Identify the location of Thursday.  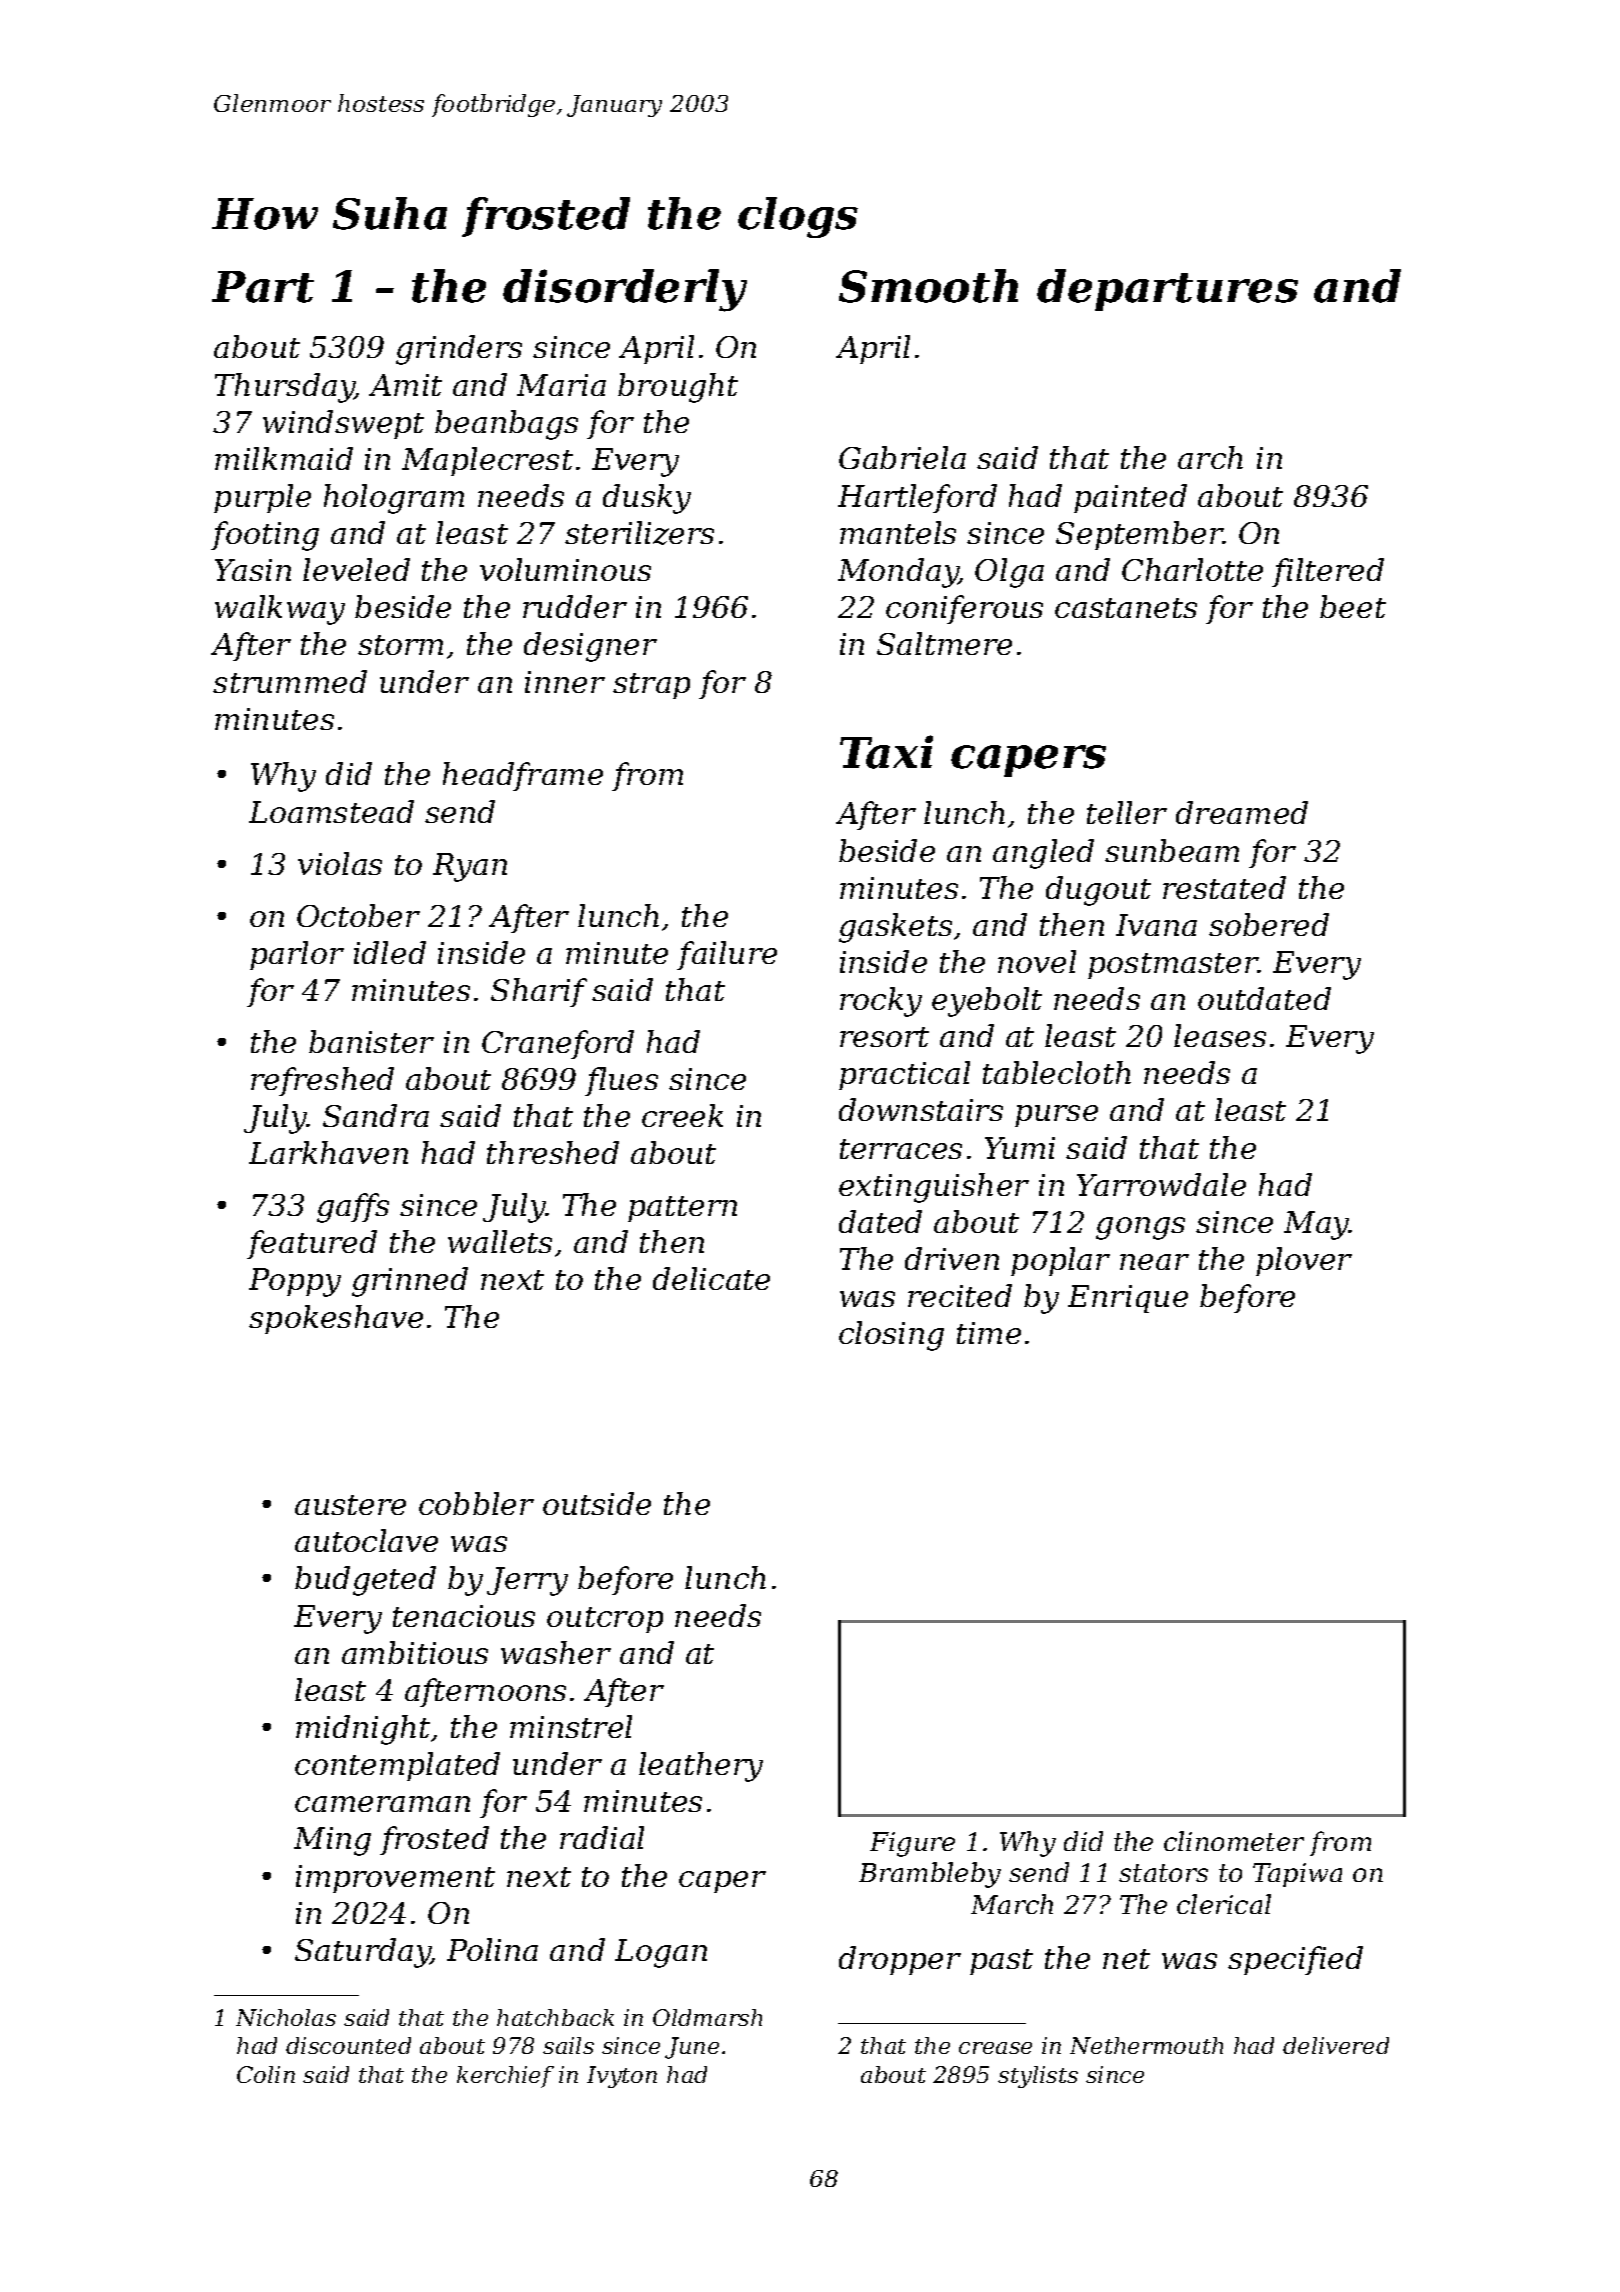
(285, 388).
